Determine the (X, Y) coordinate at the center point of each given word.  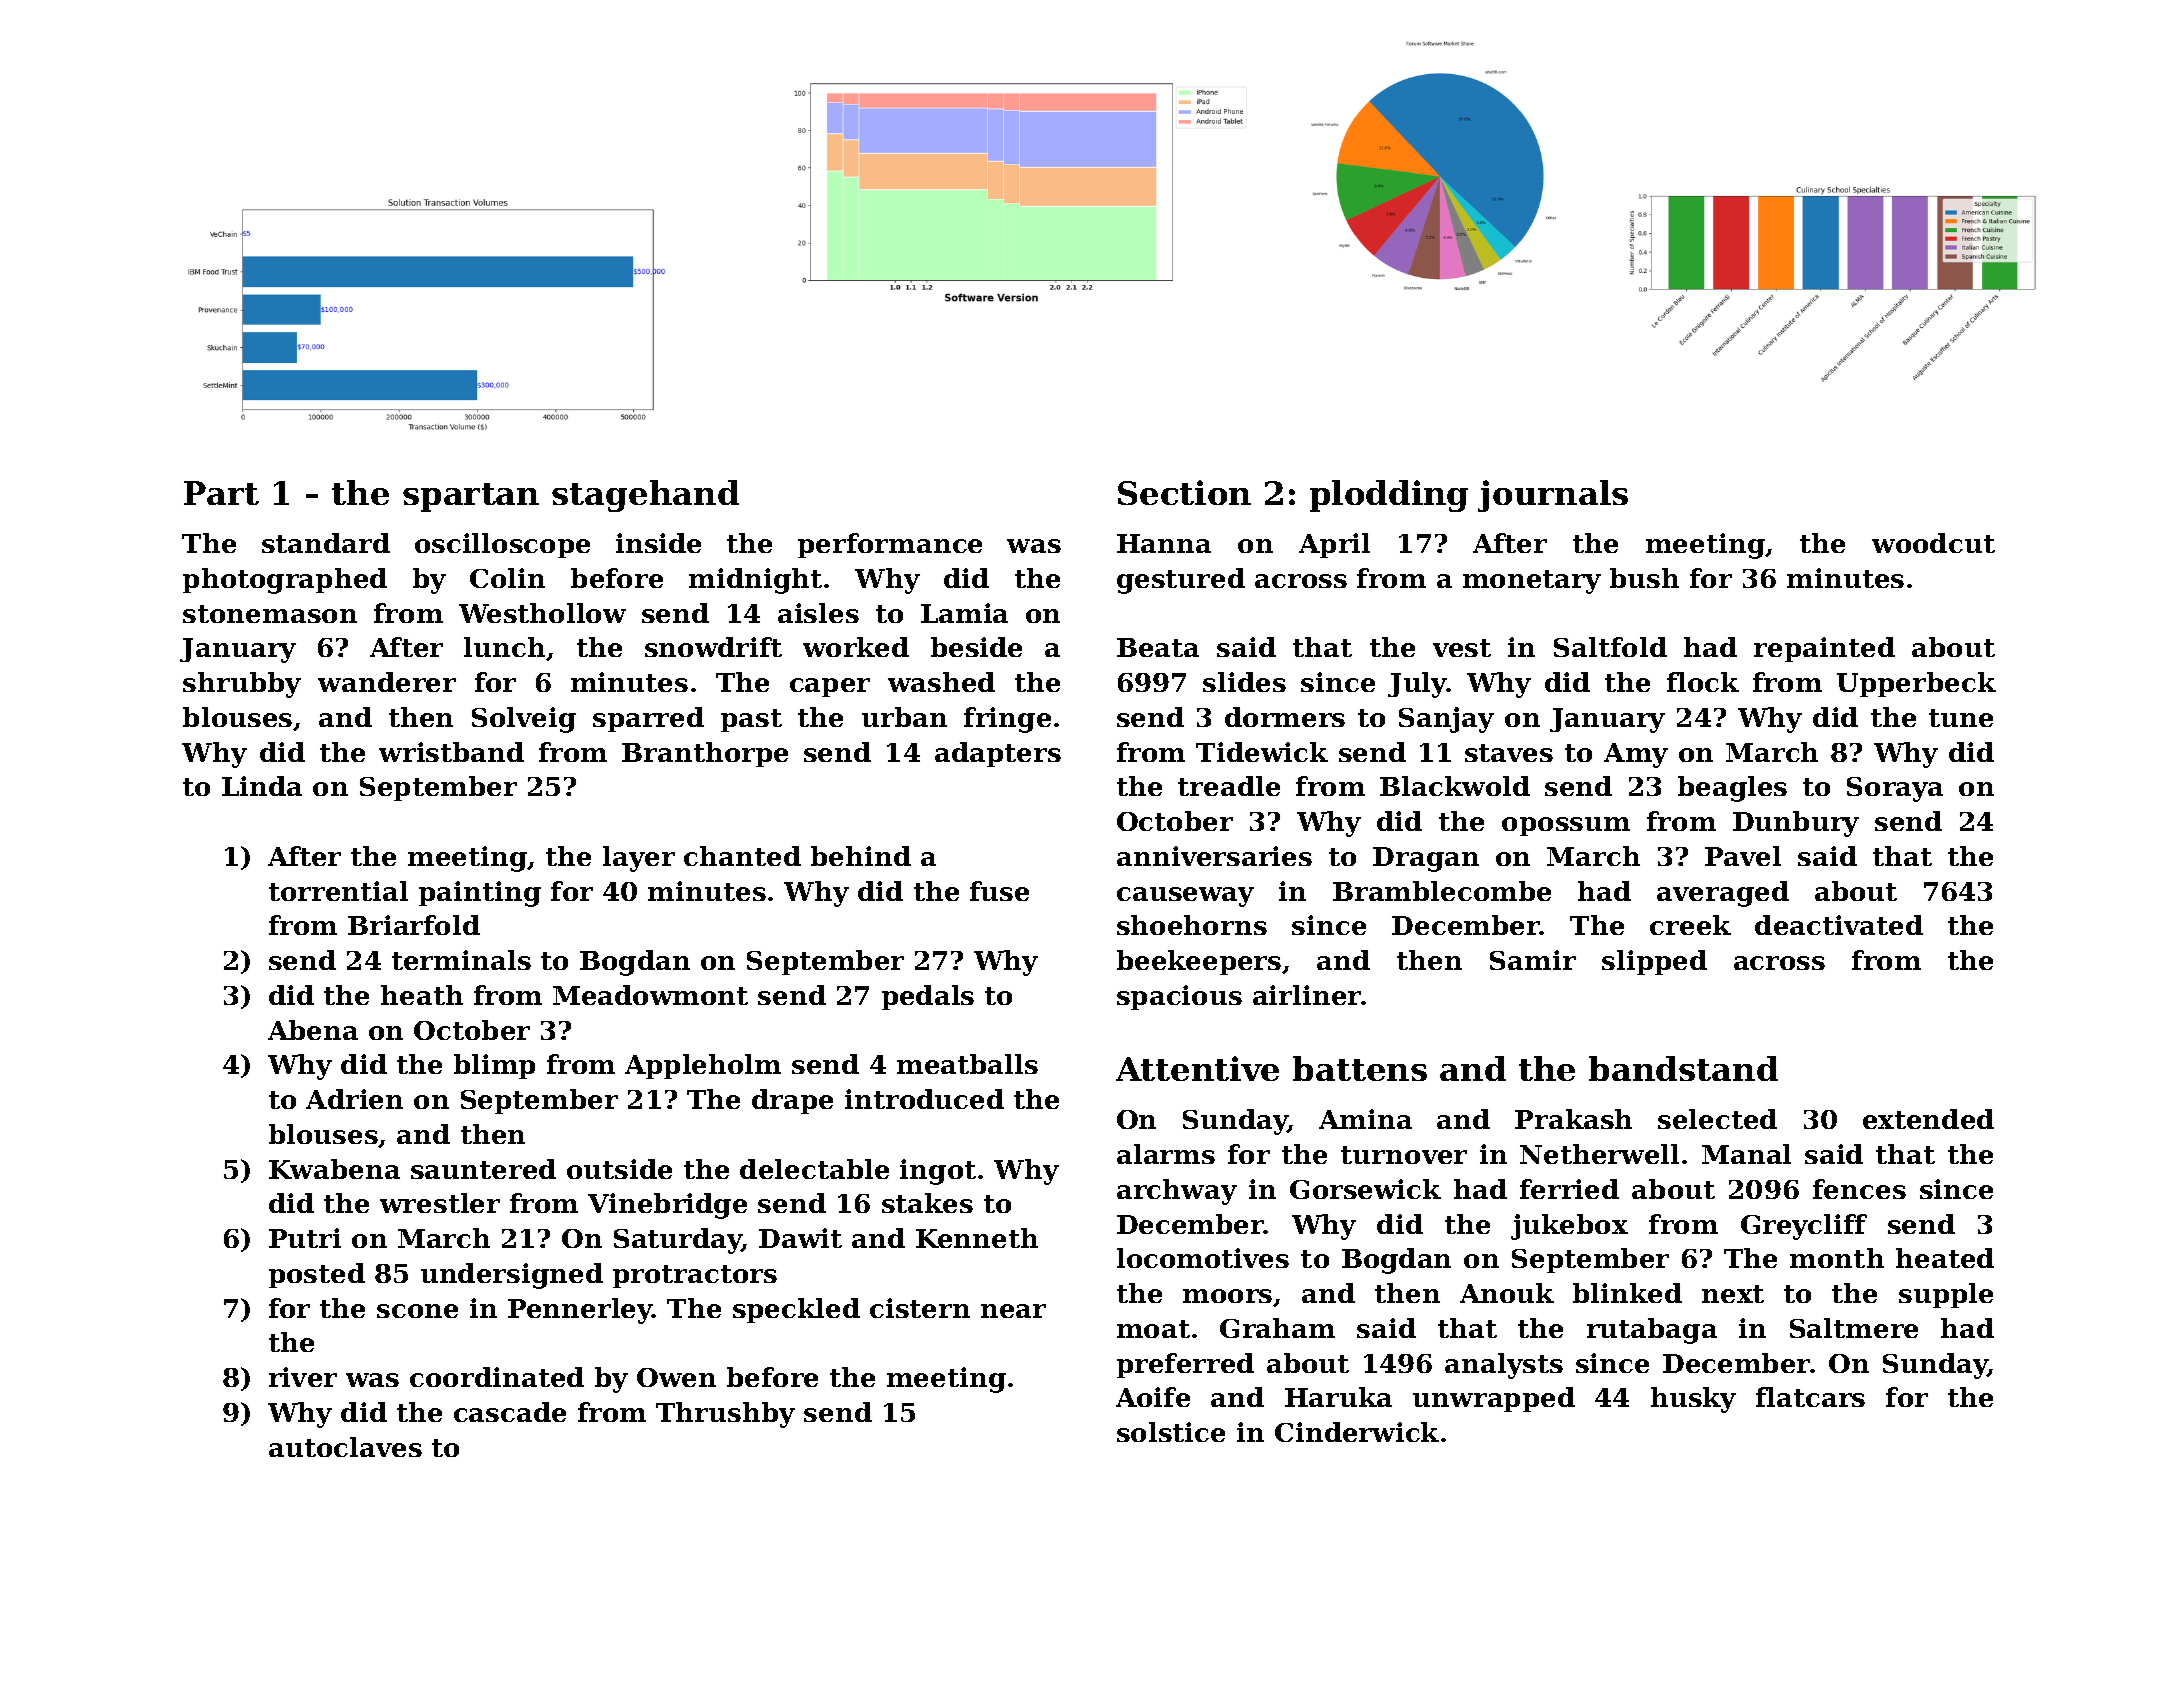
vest (1462, 648)
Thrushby (725, 1415)
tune (1961, 718)
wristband (451, 752)
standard (326, 543)
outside (619, 1169)
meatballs (967, 1064)
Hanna (1164, 543)
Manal (1746, 1154)
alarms (1166, 1154)
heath (422, 995)
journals (1553, 496)
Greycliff (1804, 1227)
